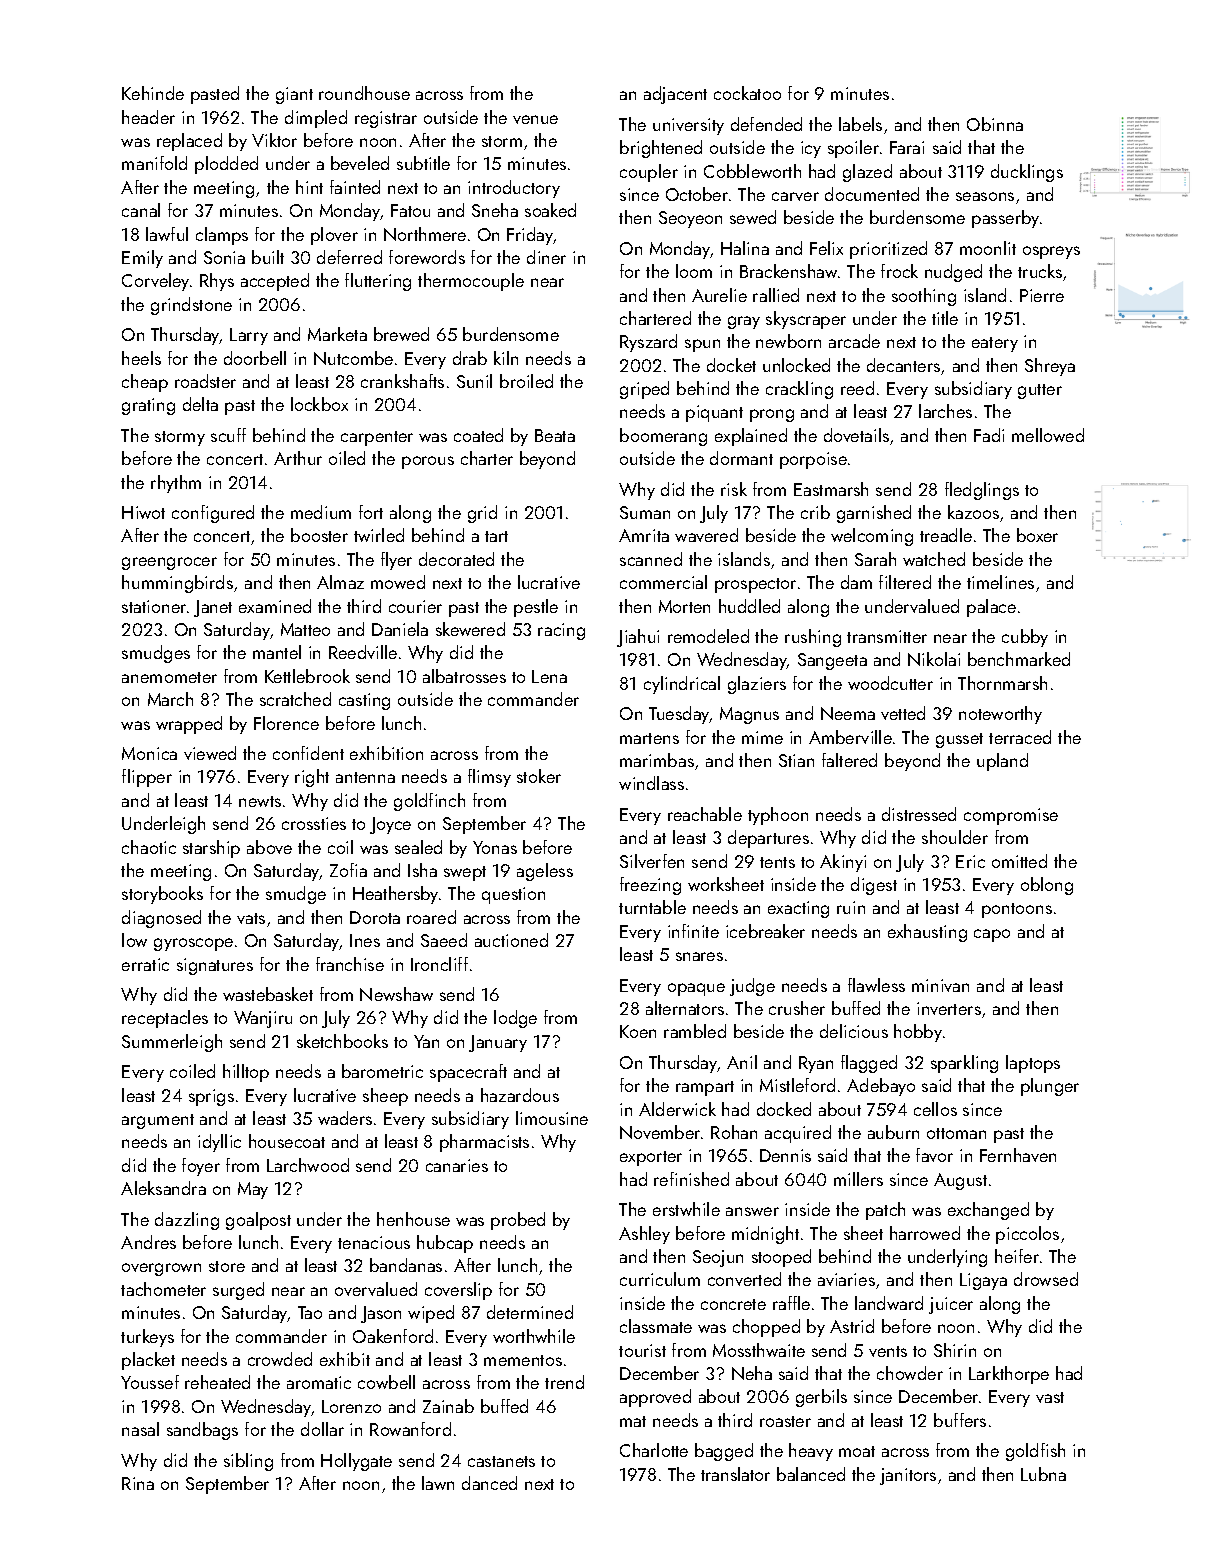 This screenshot has height=1565, width=1209. Describe the element at coordinates (851, 907) in the screenshot. I see `ruin` at that location.
